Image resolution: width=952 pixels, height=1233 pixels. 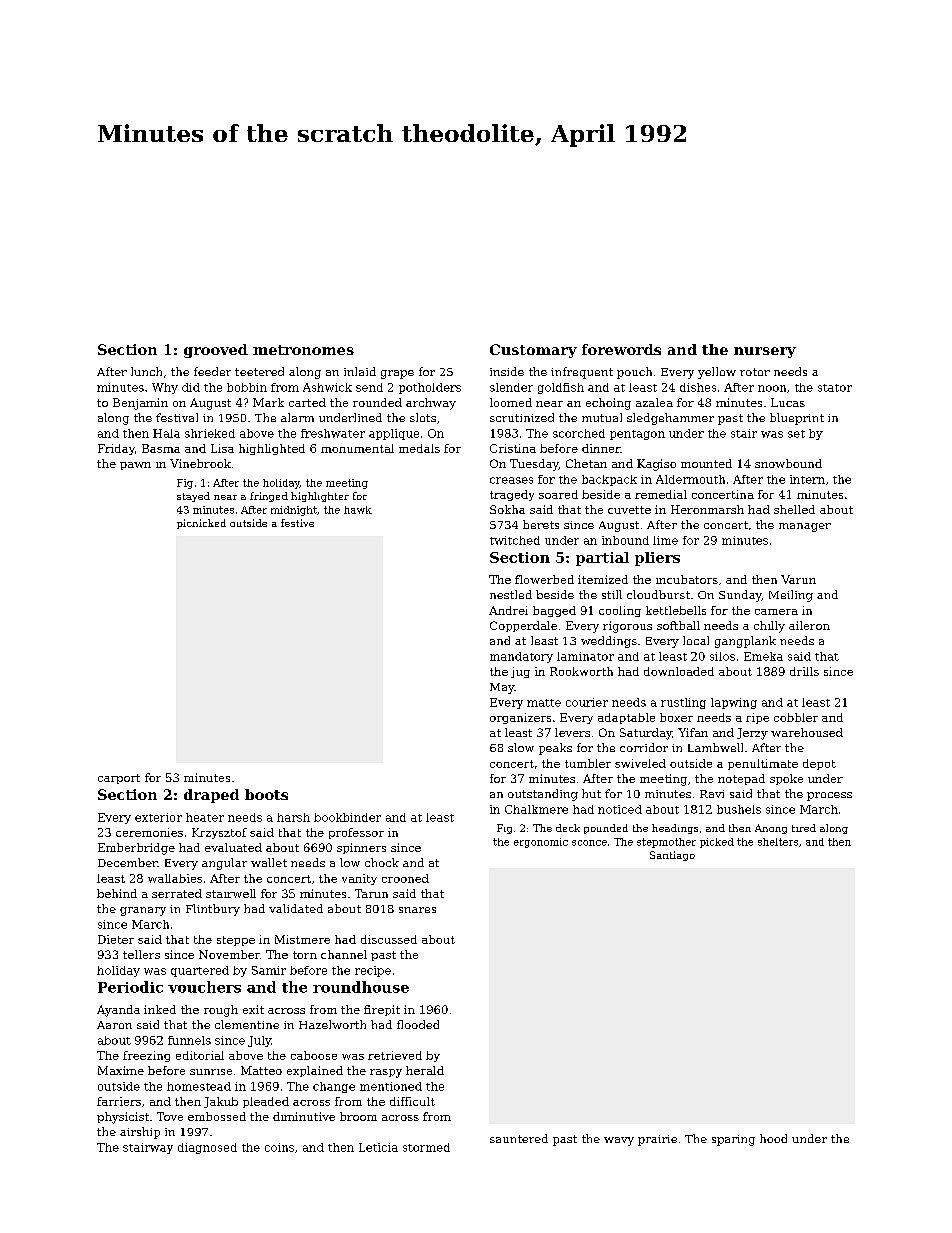 What do you see at coordinates (146, 371) in the screenshot?
I see `lunch` at bounding box center [146, 371].
